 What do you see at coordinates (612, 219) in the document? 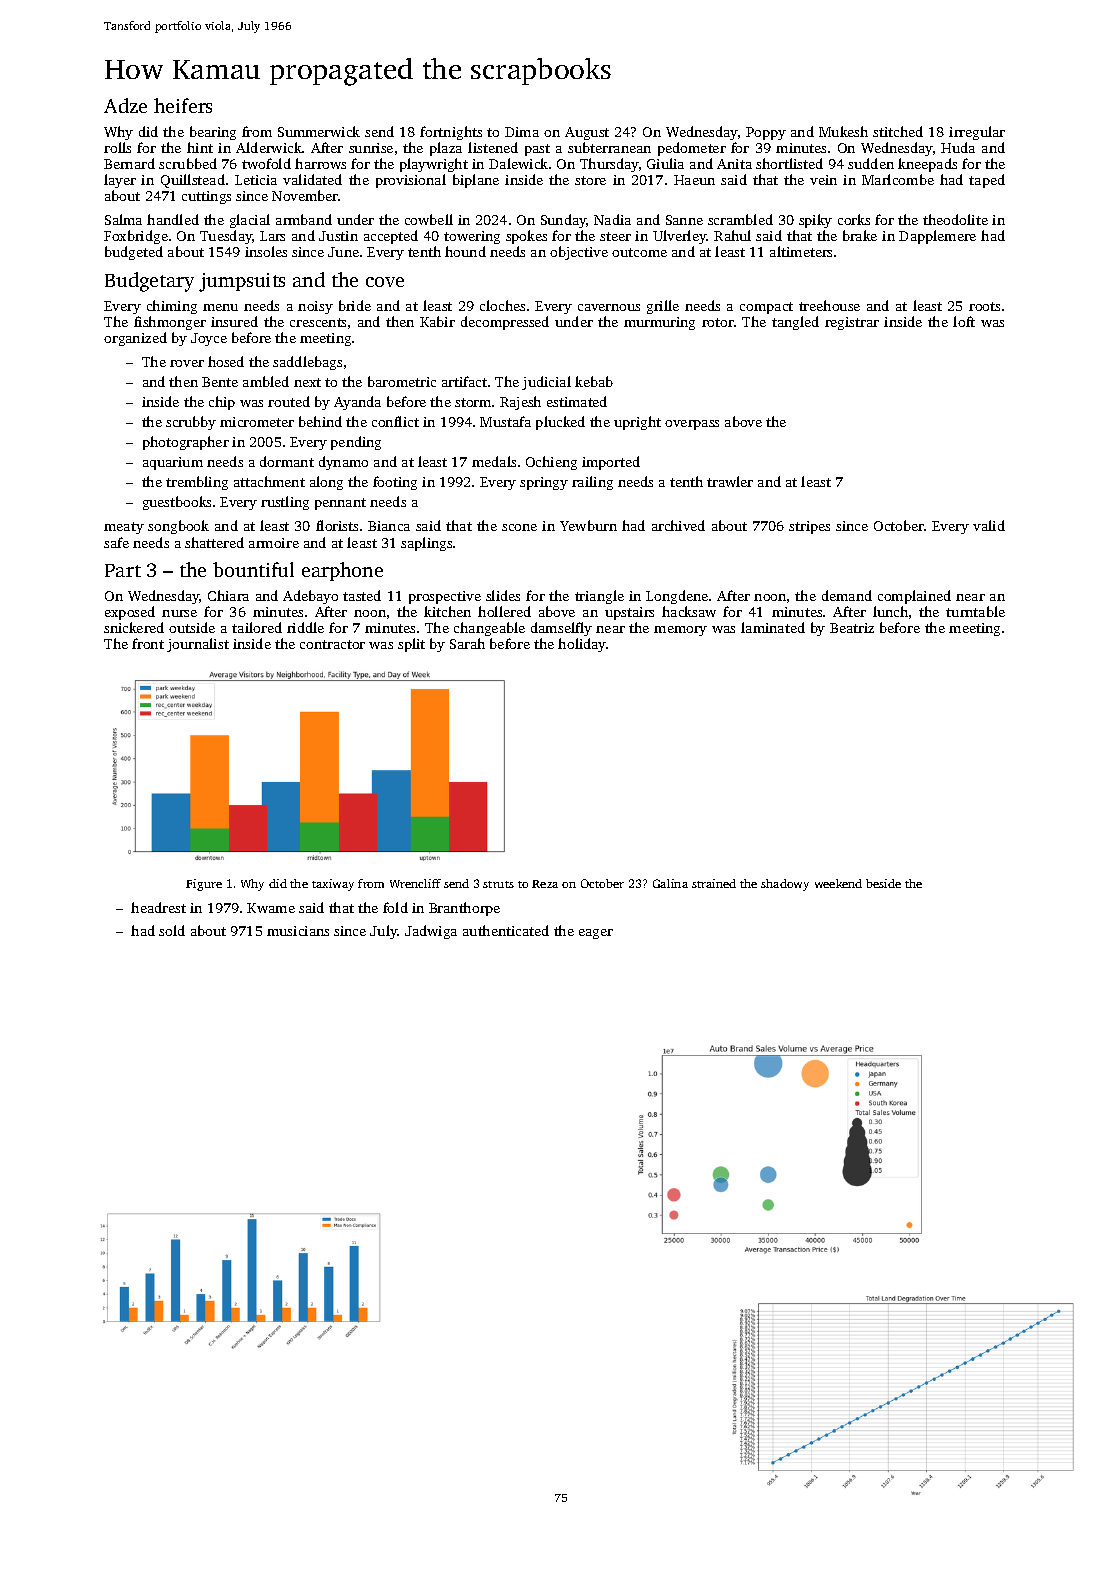
I see `Nadia` at bounding box center [612, 219].
